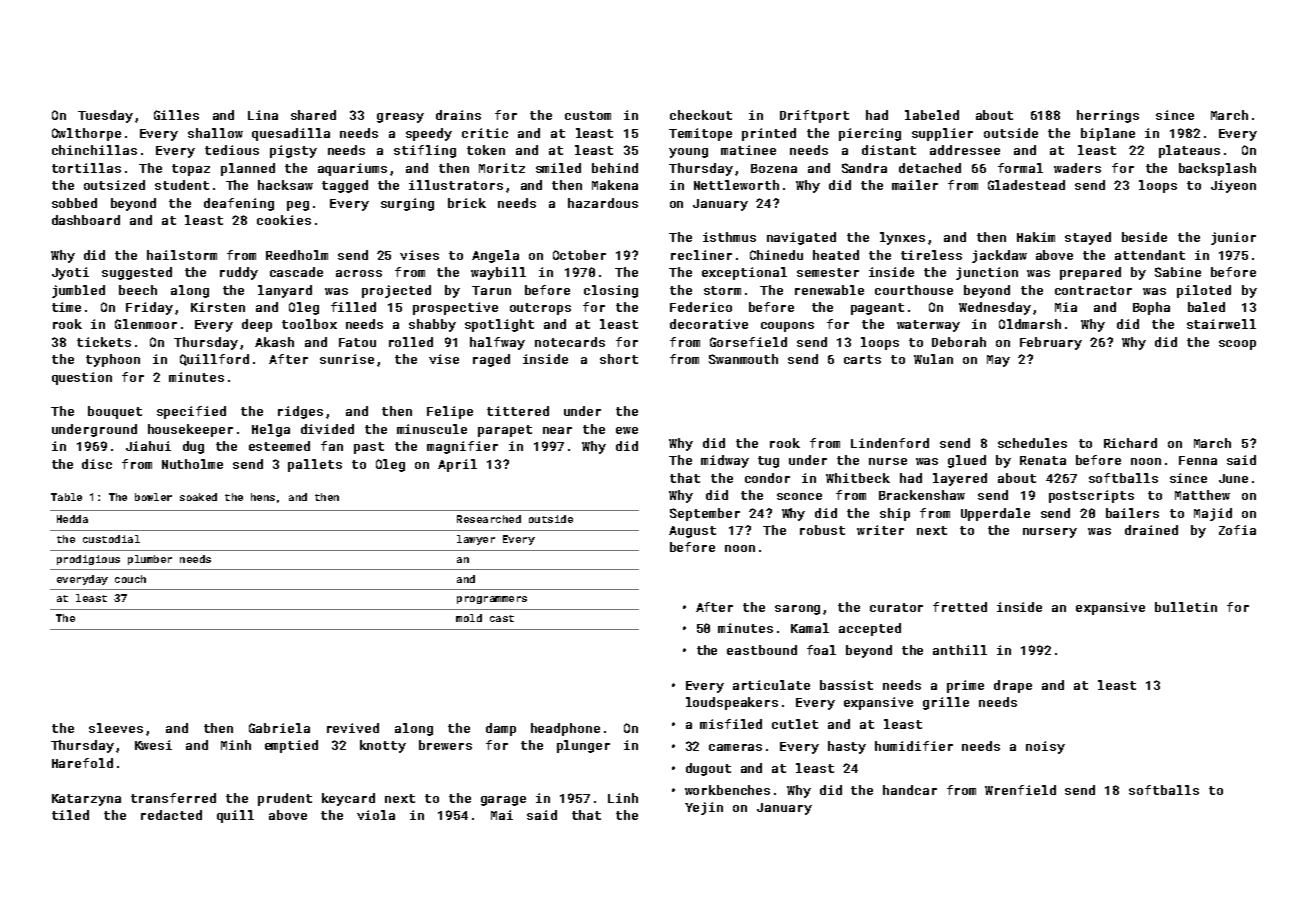 The height and width of the image is (924, 1308). I want to click on herrings, so click(1108, 116).
